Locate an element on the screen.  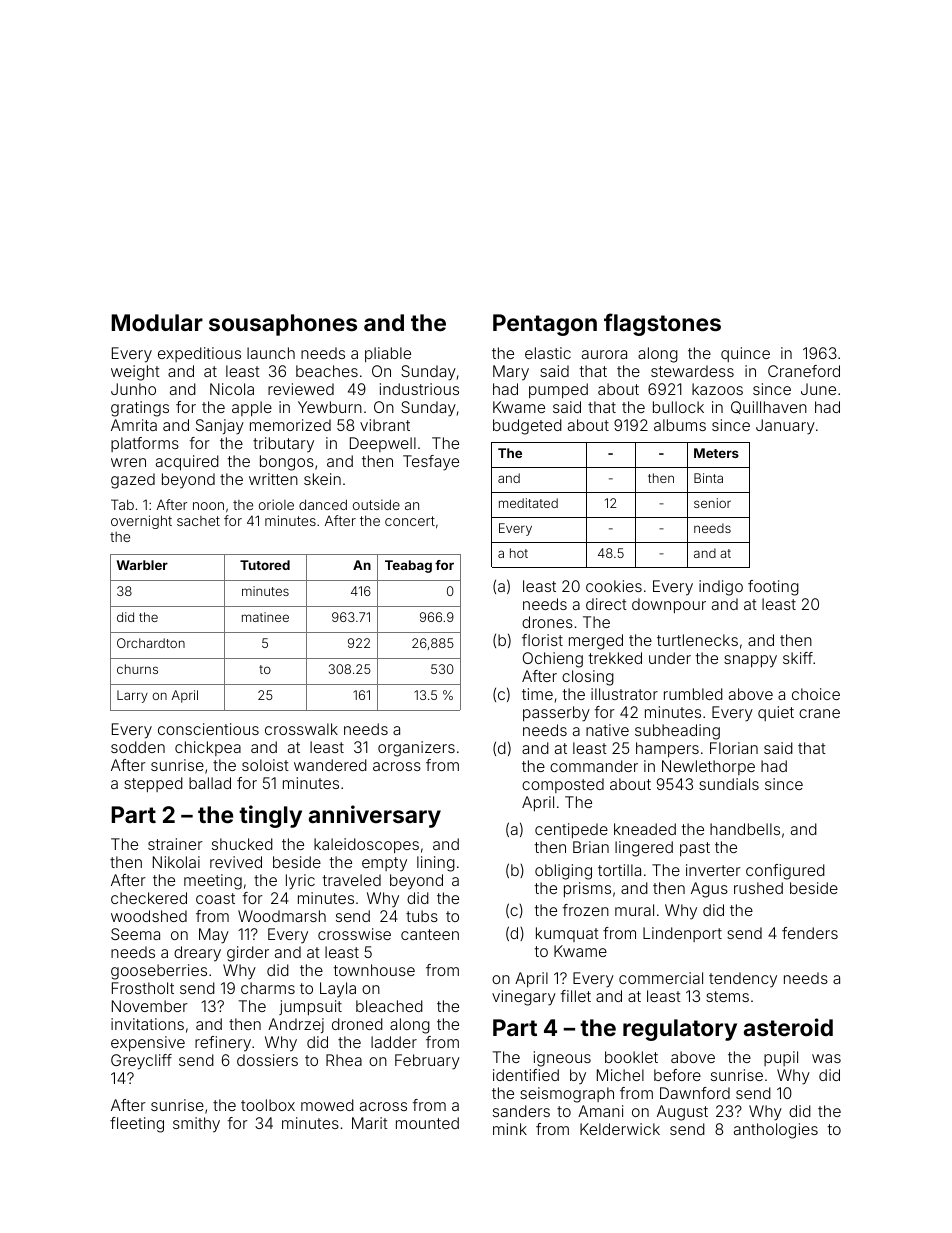
time is located at coordinates (537, 694).
